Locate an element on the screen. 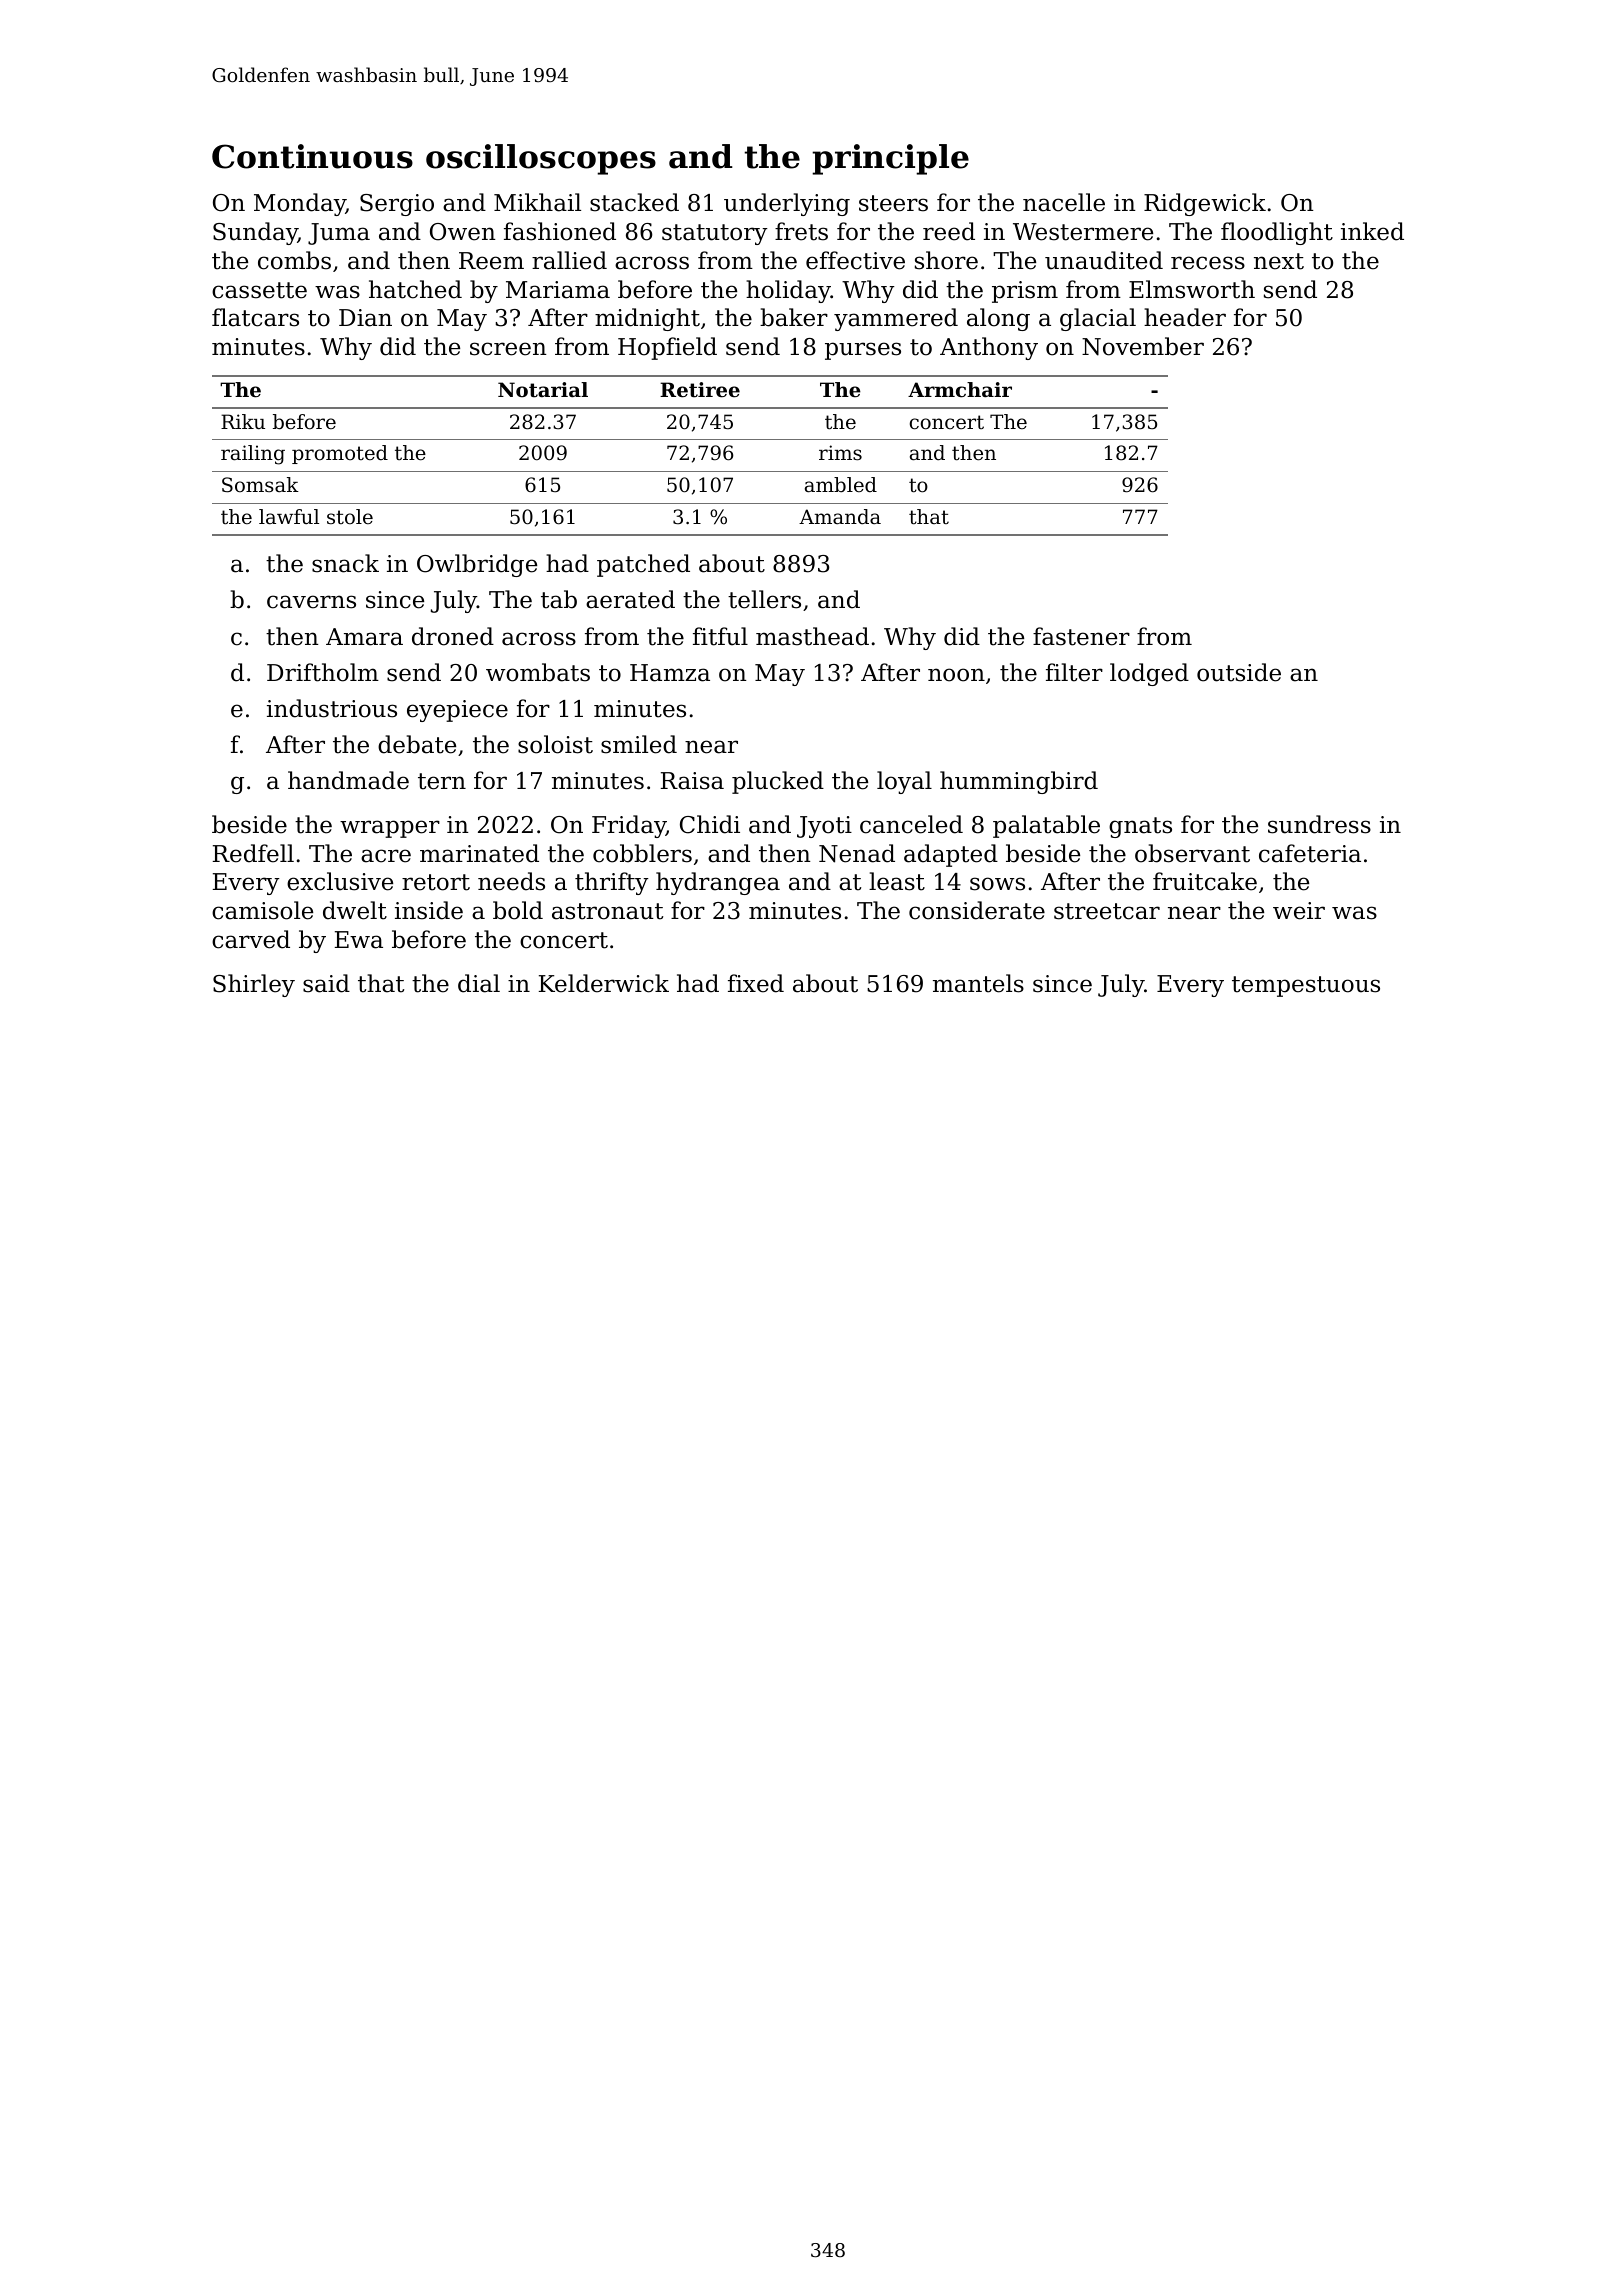 This screenshot has width=1620, height=2292. sundress is located at coordinates (1319, 824).
